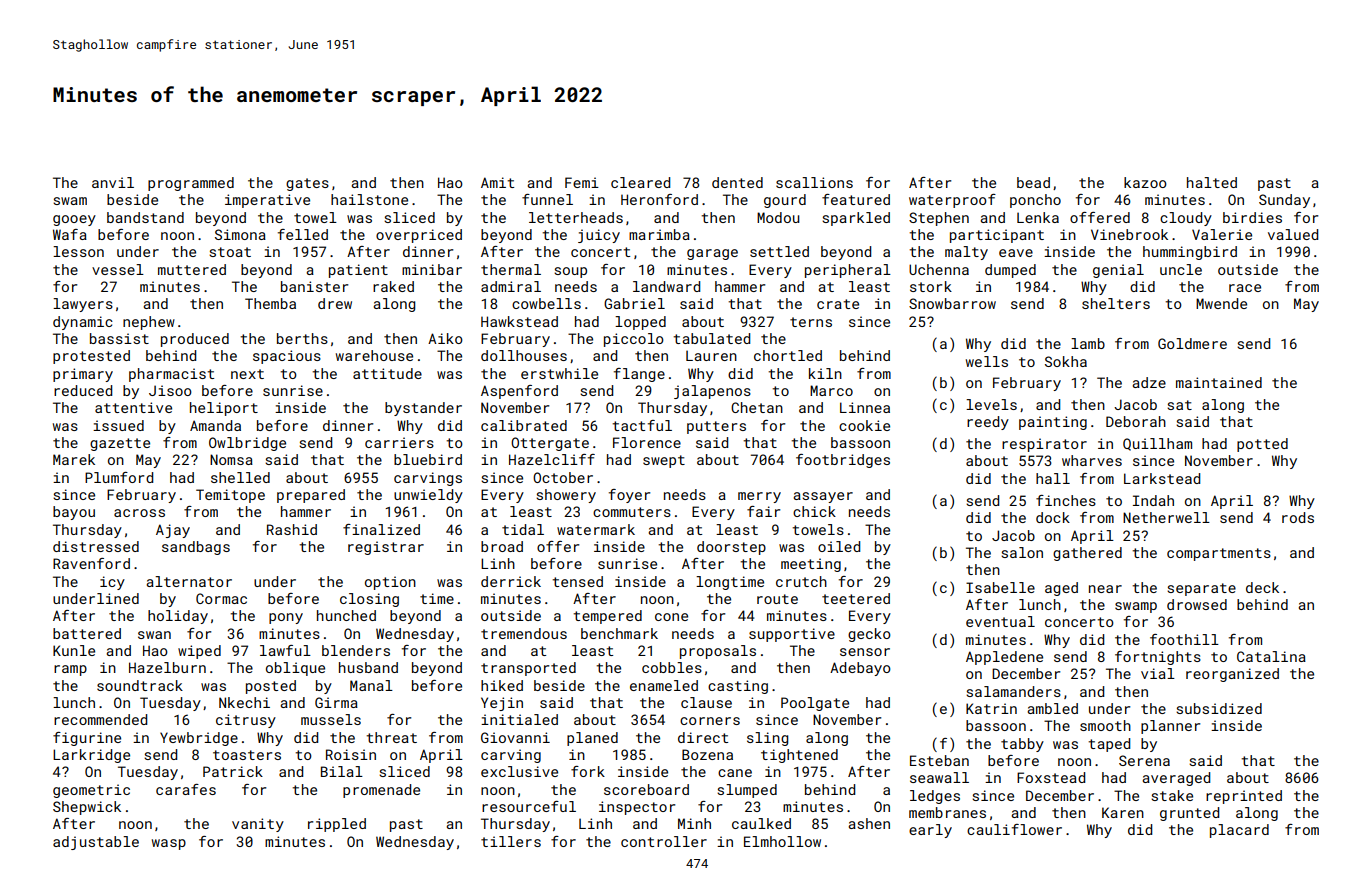  Describe the element at coordinates (788, 355) in the screenshot. I see `chortled` at that location.
